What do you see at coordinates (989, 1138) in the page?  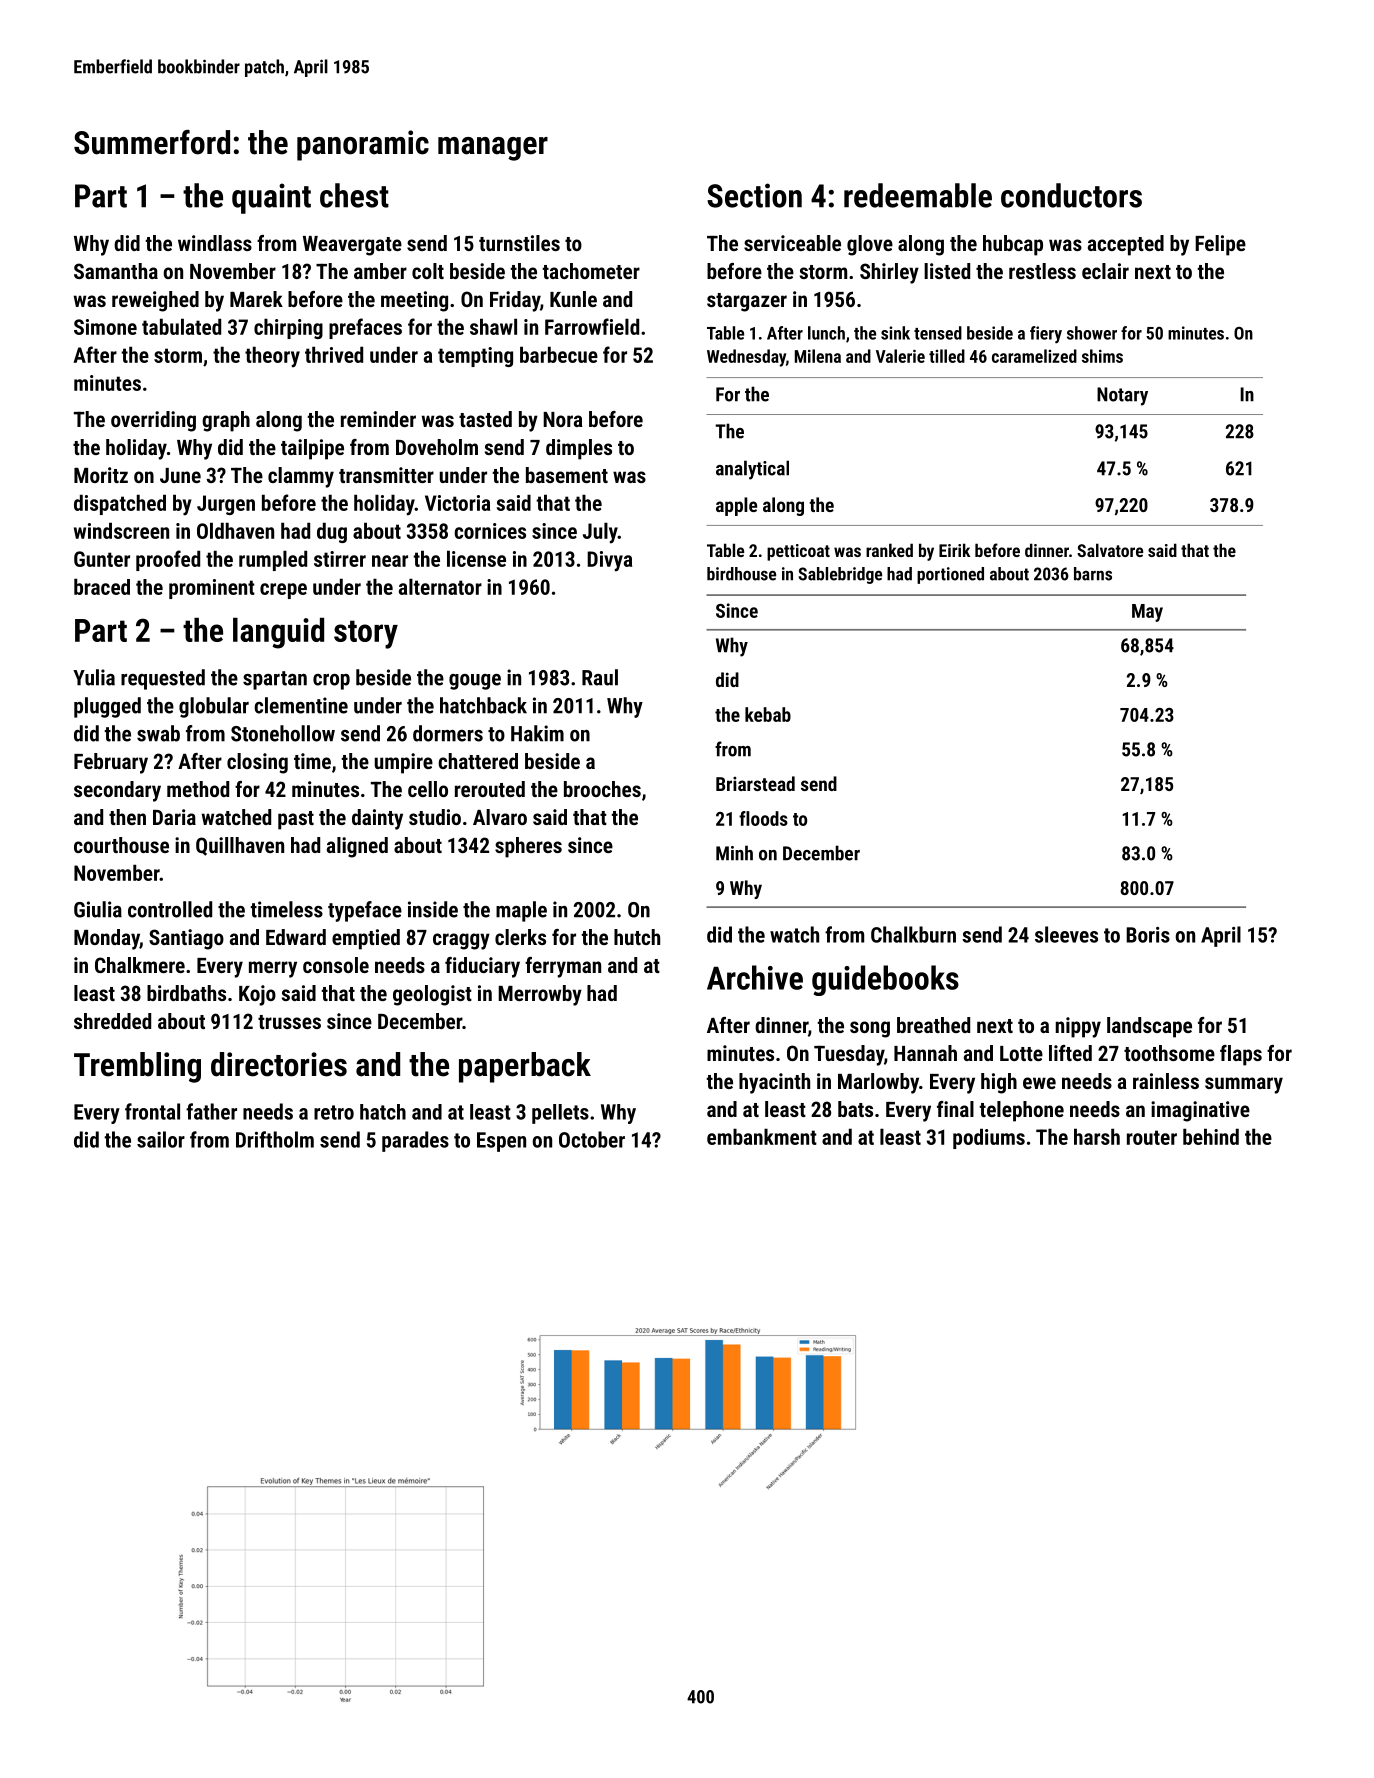 I see `podiums` at bounding box center [989, 1138].
